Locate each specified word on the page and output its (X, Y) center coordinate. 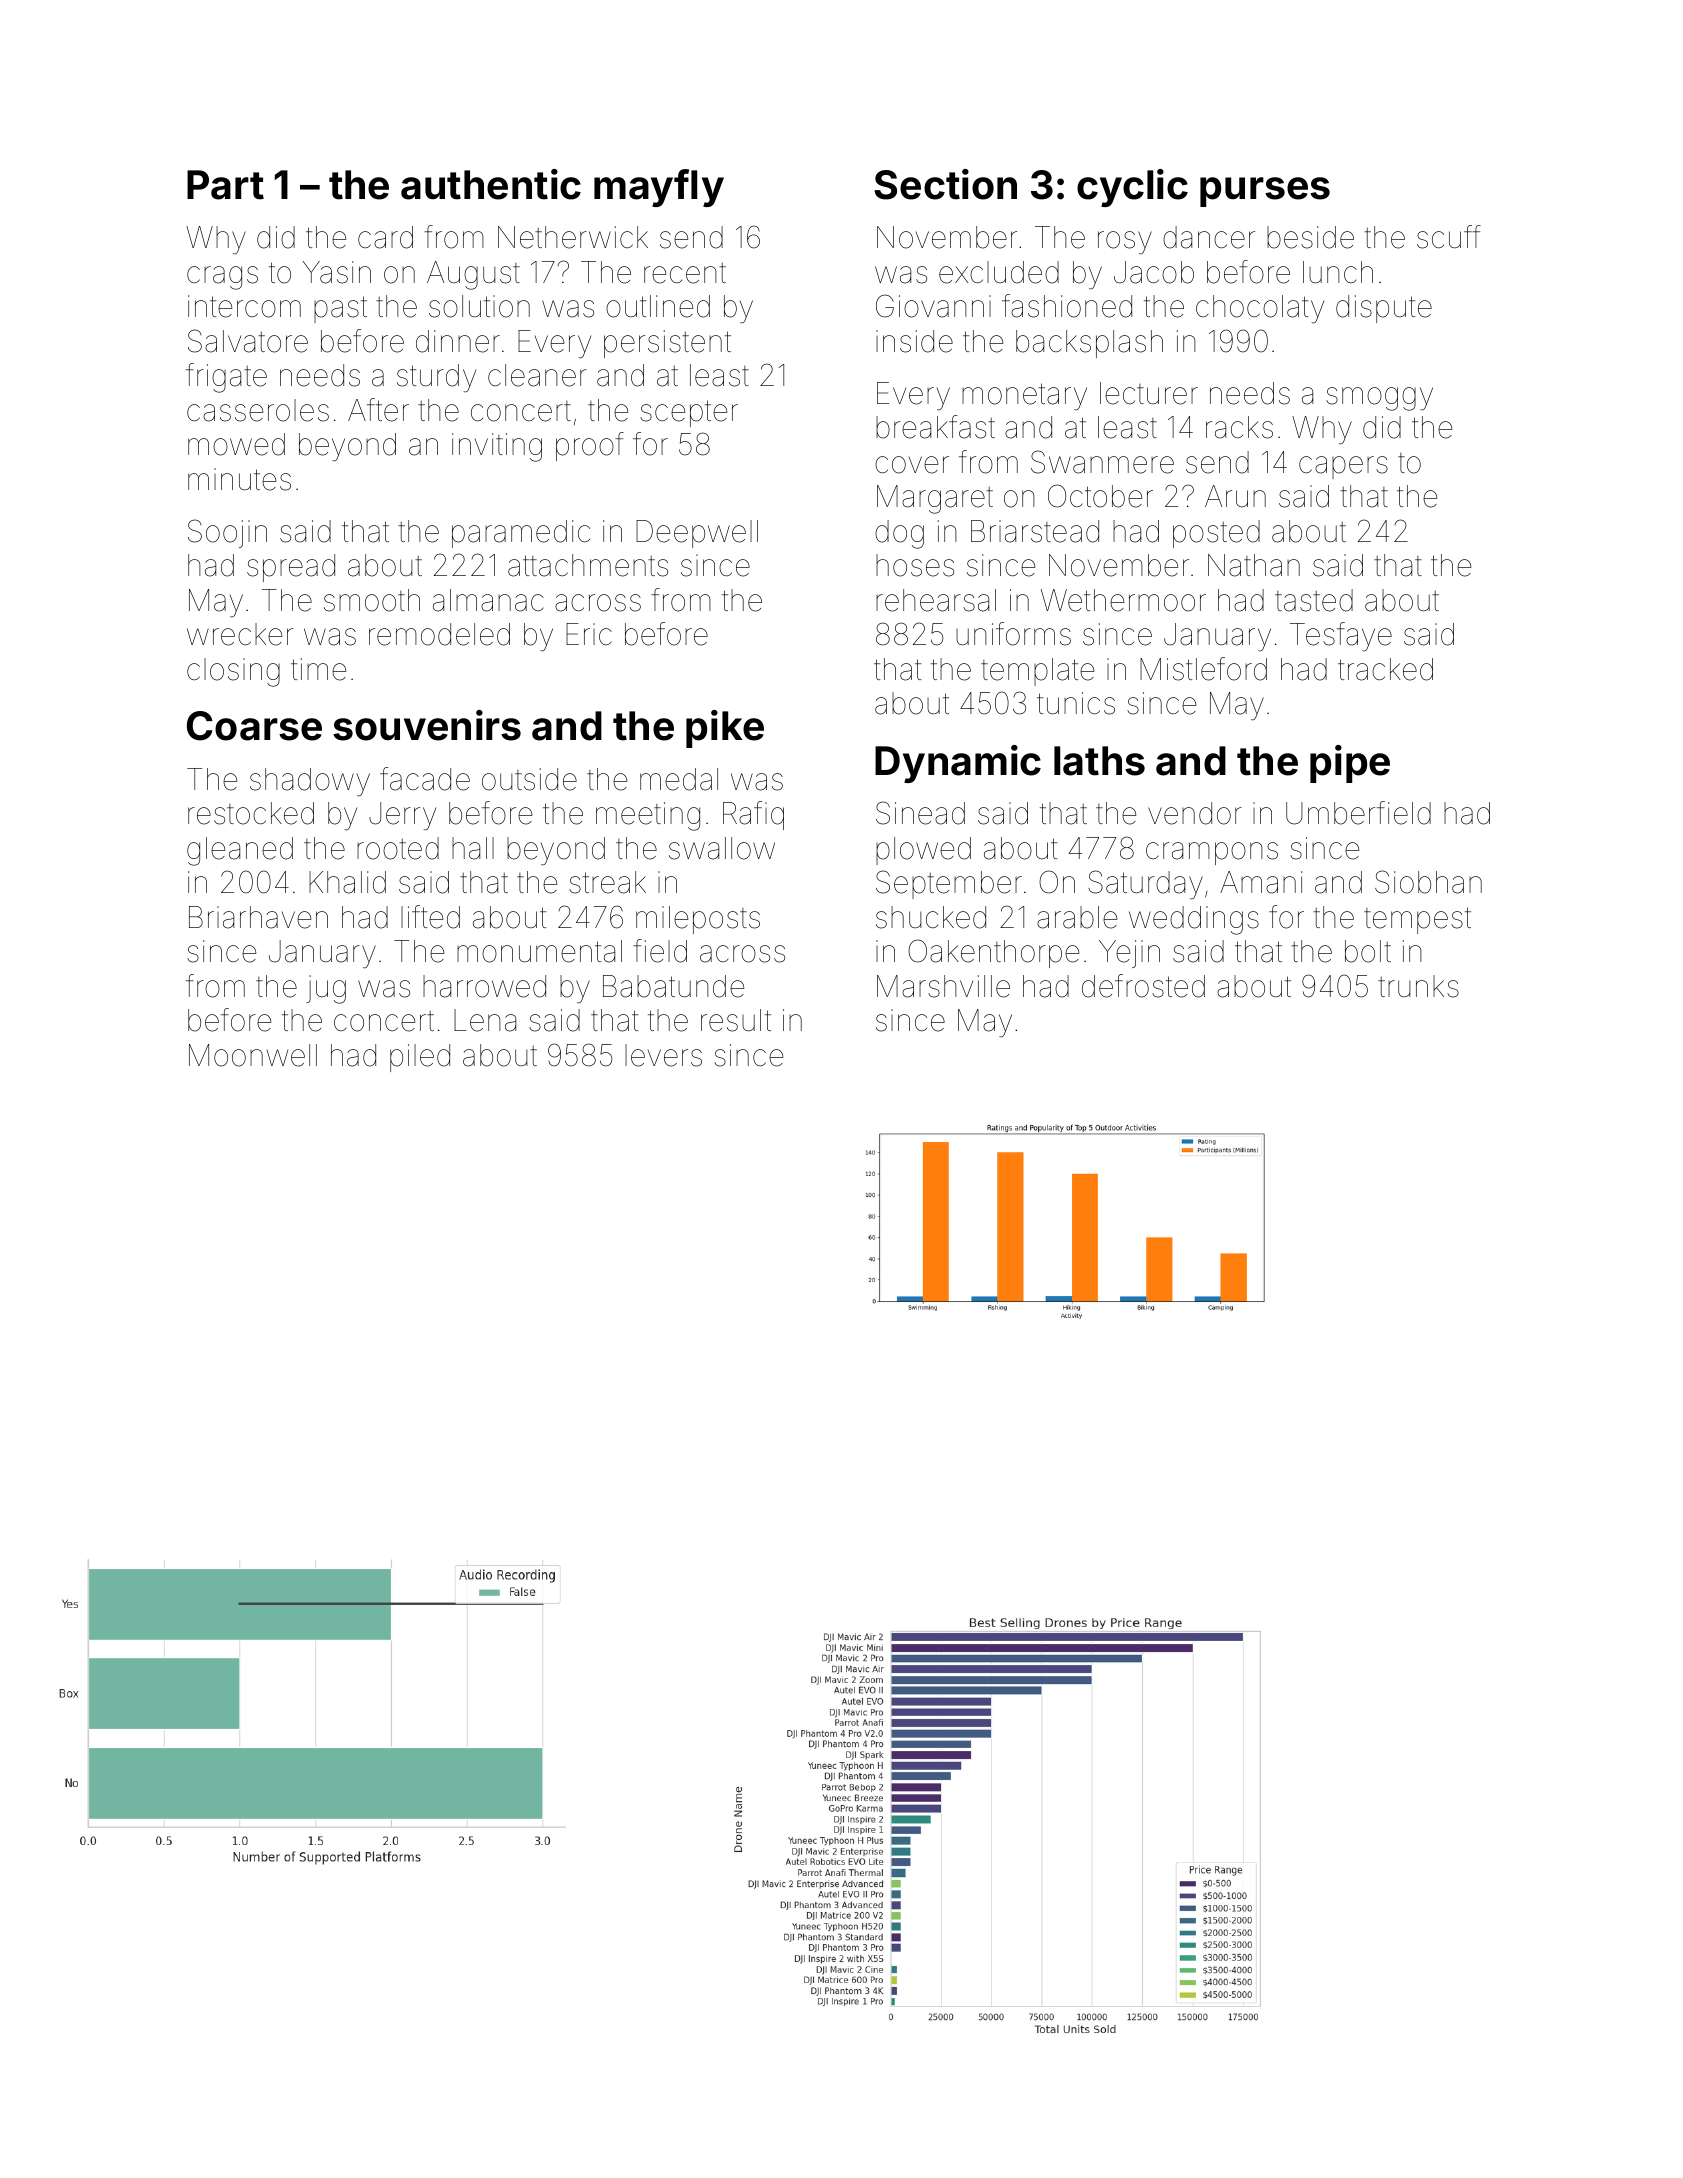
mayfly (659, 188)
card (385, 237)
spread (291, 568)
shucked (931, 917)
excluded (999, 272)
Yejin (1129, 954)
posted (1216, 534)
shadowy (310, 782)
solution (479, 306)
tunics (1076, 703)
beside (1310, 237)
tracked (1385, 669)
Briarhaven (258, 917)
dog (899, 534)
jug (326, 989)
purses (1265, 192)
